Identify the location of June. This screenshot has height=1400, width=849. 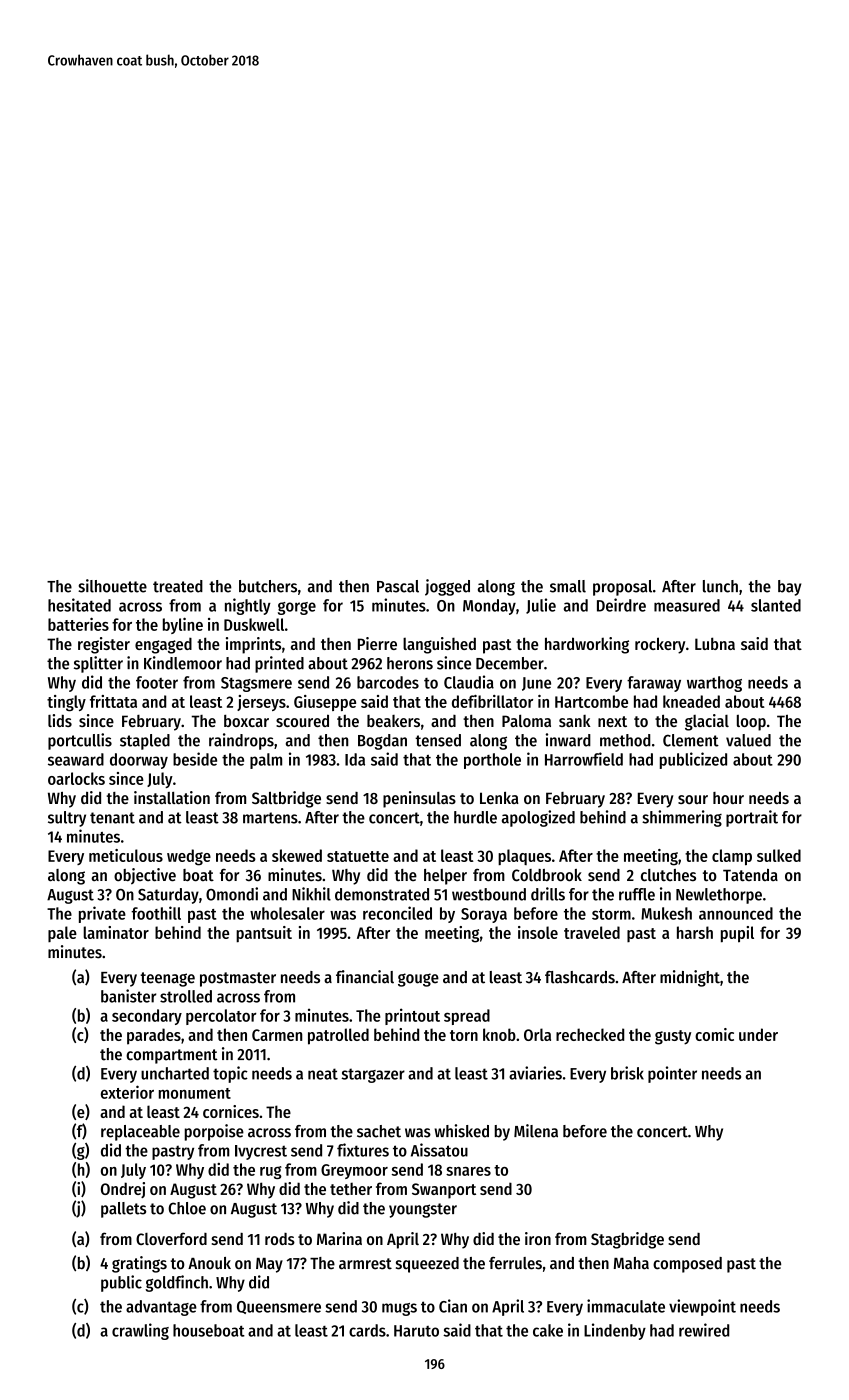
(536, 684).
